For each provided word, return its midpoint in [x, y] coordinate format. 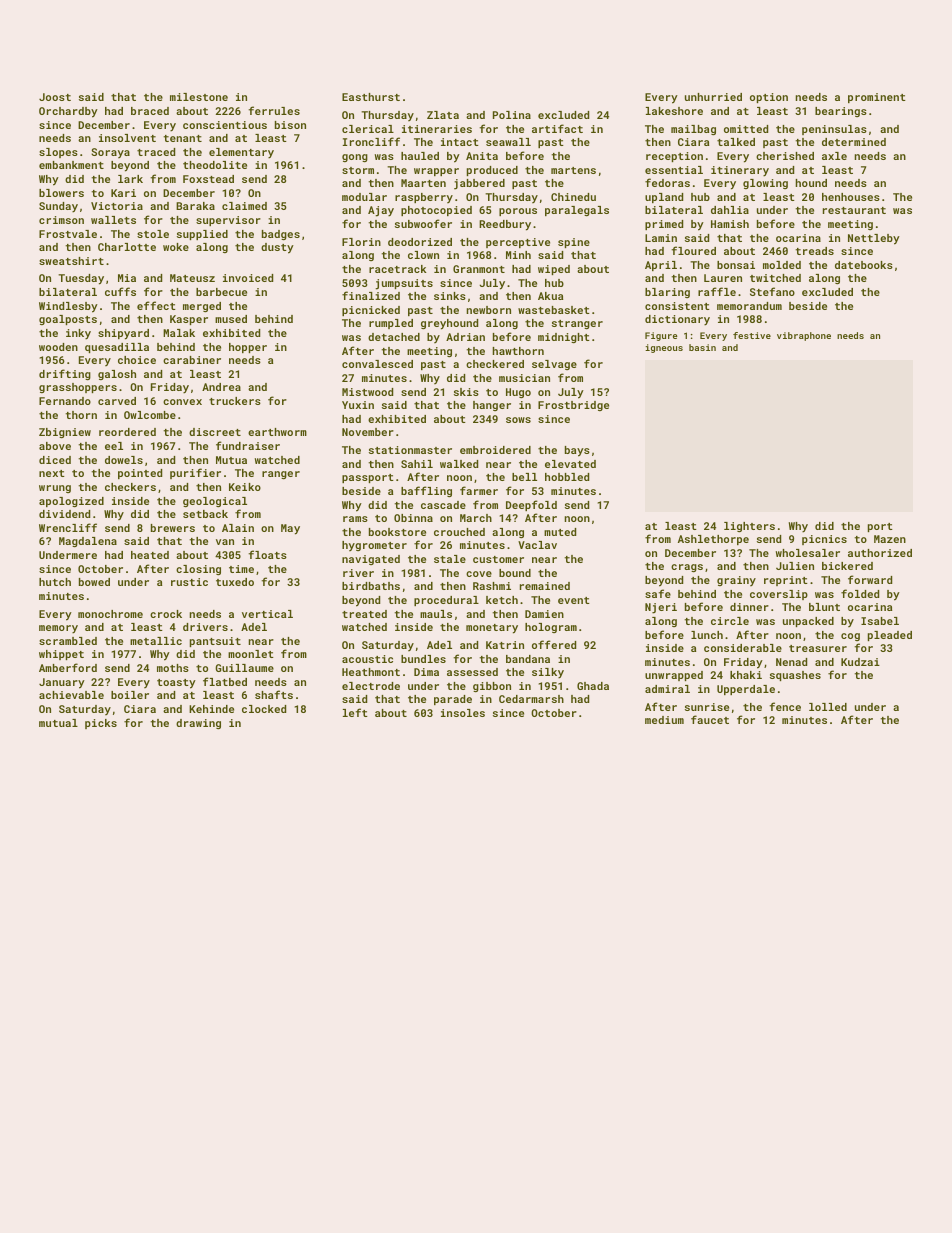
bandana [528, 659]
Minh [518, 255]
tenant [182, 138]
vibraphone [804, 336]
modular [364, 197]
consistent [677, 306]
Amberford [68, 667]
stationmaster [410, 450]
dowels [124, 460]
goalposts [68, 320]
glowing [765, 184]
